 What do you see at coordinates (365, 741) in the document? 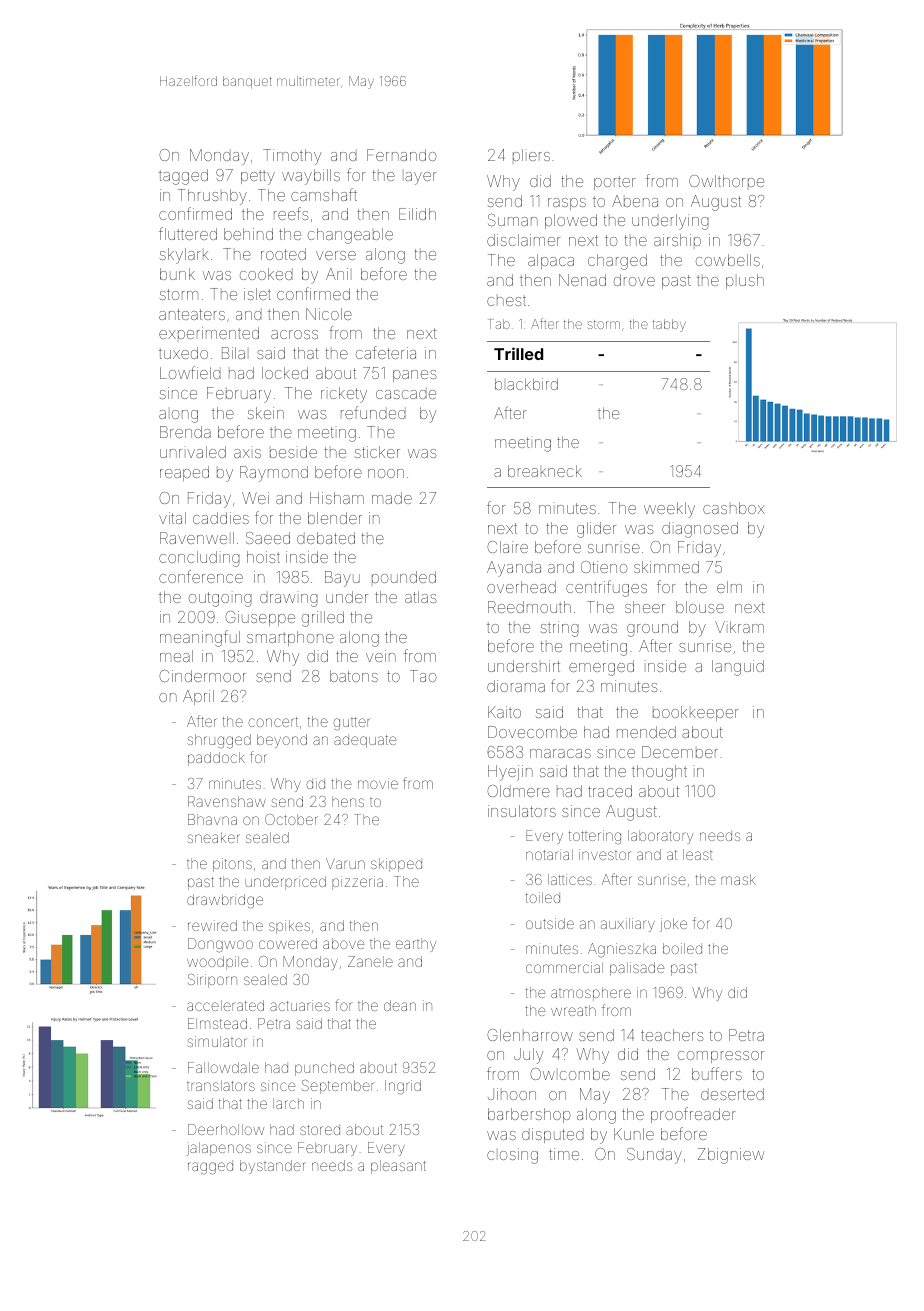
I see `adequate` at bounding box center [365, 741].
